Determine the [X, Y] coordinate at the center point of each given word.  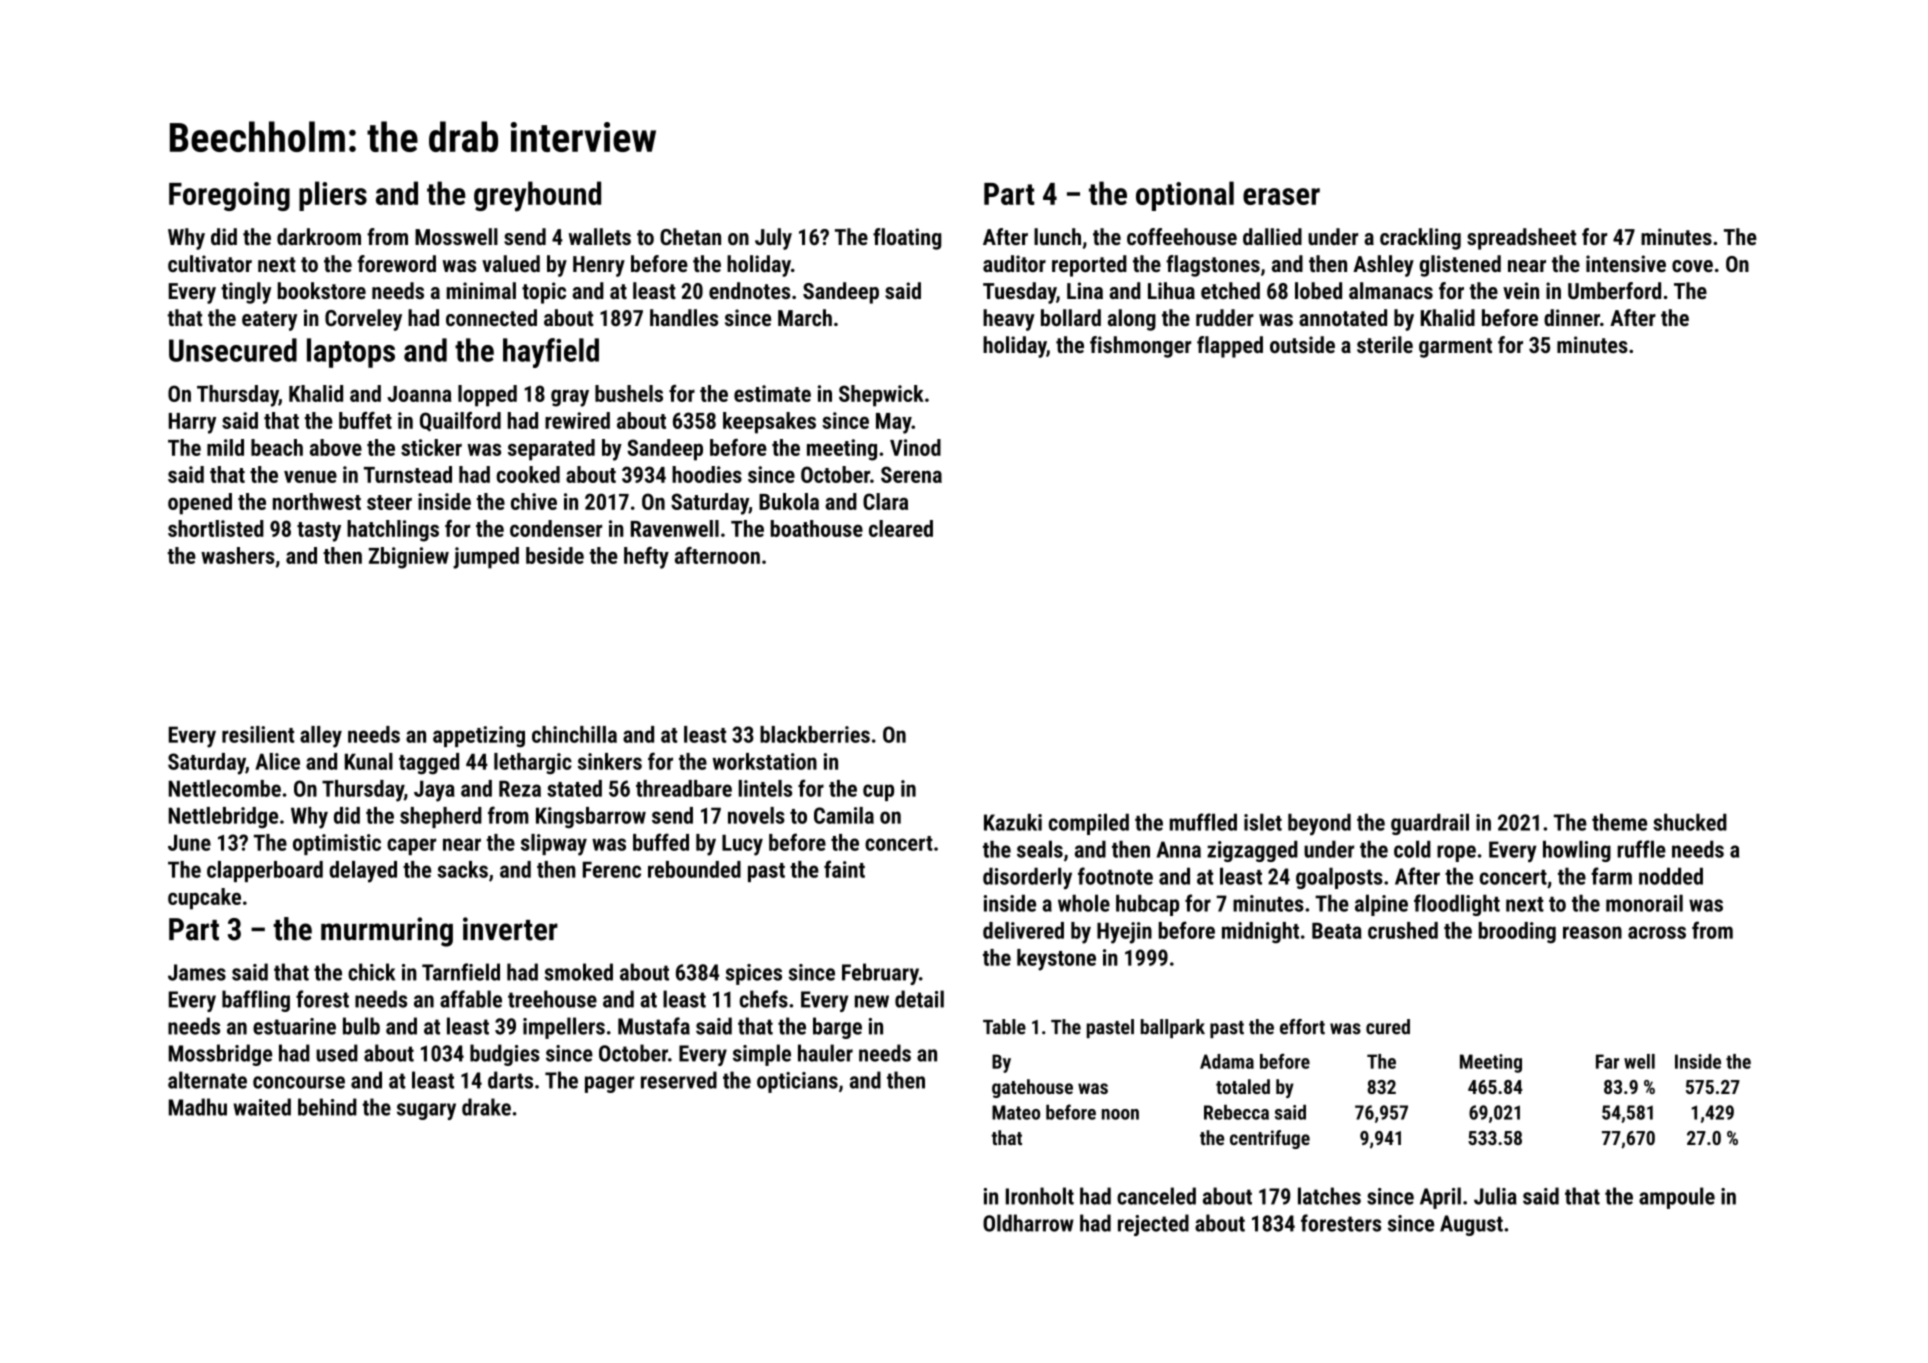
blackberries [815, 734]
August [1471, 1225]
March [805, 317]
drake [486, 1107]
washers [238, 555]
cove [1692, 266]
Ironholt [1040, 1196]
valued [511, 263]
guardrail [1430, 824]
